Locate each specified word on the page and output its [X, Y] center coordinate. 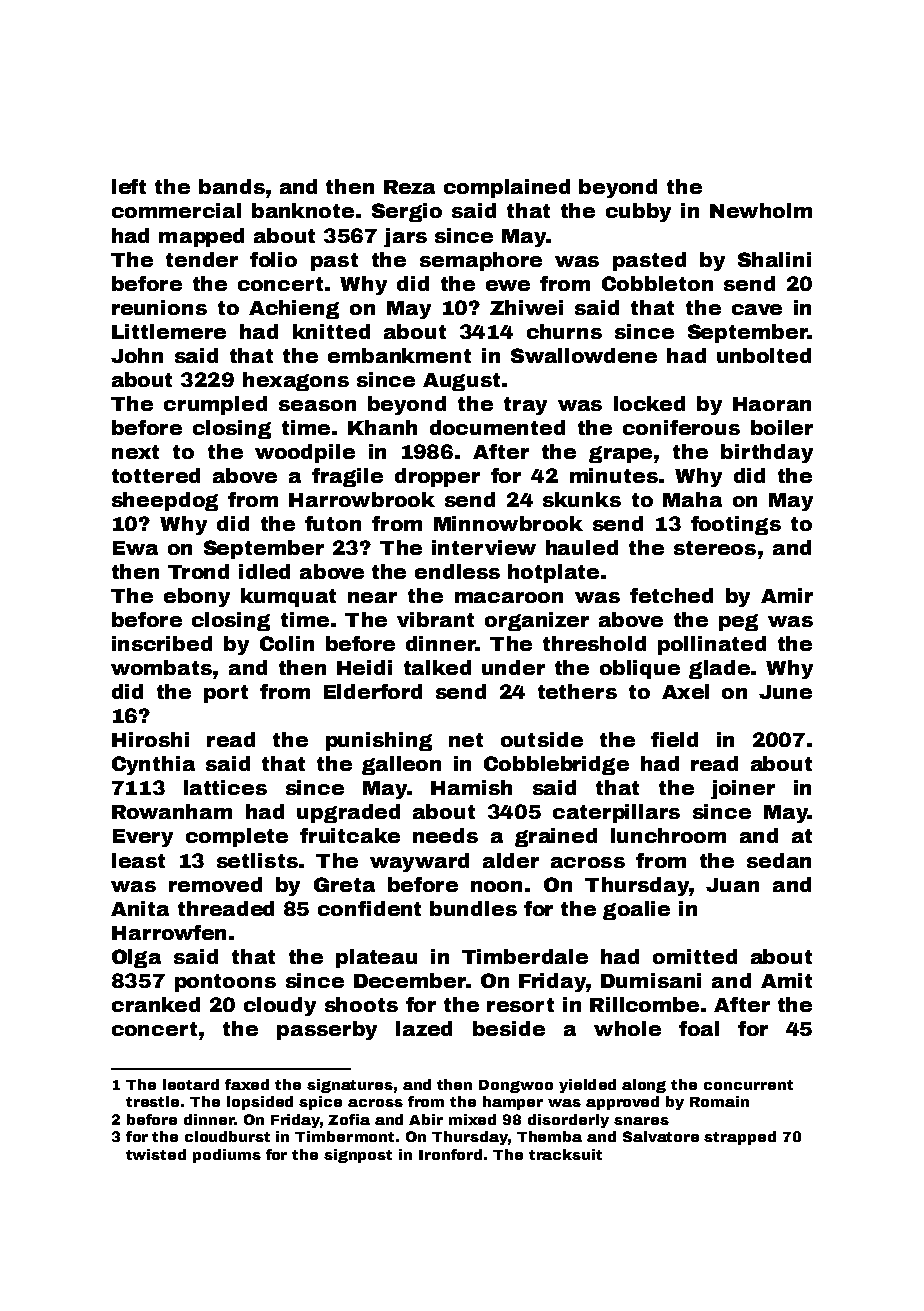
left [129, 186]
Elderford [373, 691]
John [137, 355]
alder [511, 860]
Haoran [772, 404]
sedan [779, 860]
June [785, 692]
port [226, 694]
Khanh [382, 427]
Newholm [761, 210]
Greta [344, 884]
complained [507, 188]
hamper [513, 1103]
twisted [156, 1154]
